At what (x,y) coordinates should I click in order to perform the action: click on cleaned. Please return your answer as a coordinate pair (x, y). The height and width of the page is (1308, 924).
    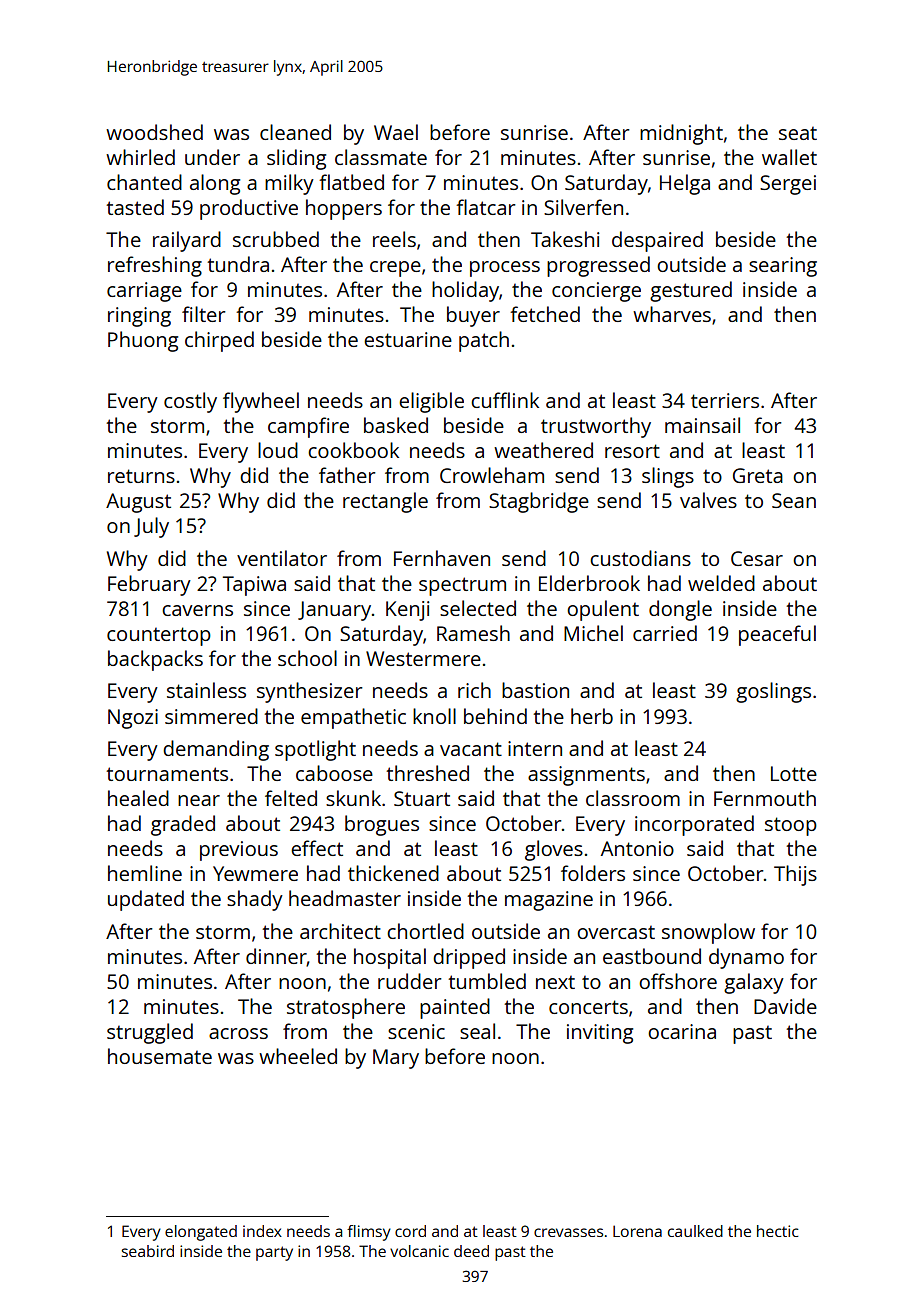
    Looking at the image, I should click on (295, 132).
